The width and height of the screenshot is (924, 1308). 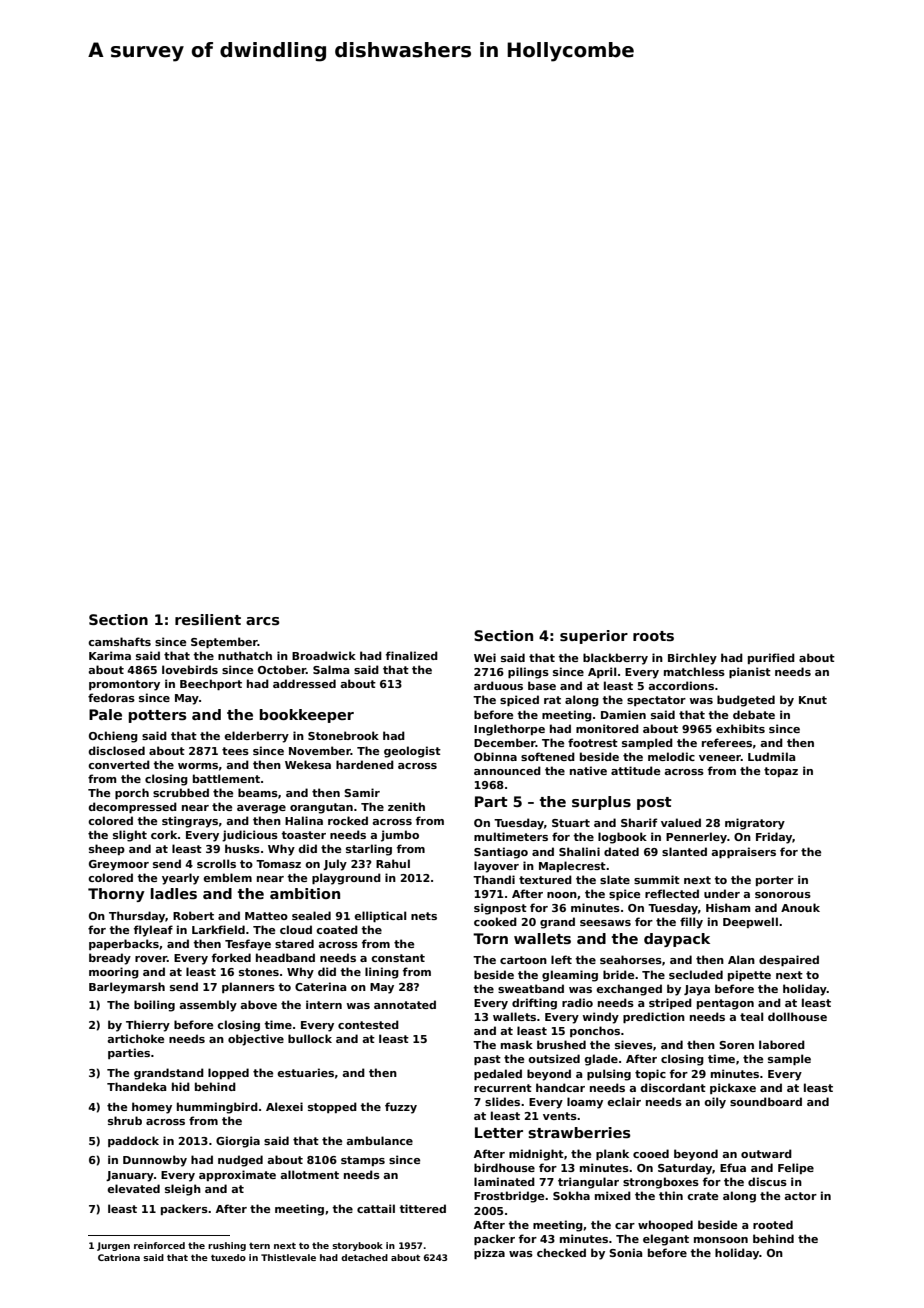 I want to click on Sonia, so click(x=626, y=1252).
